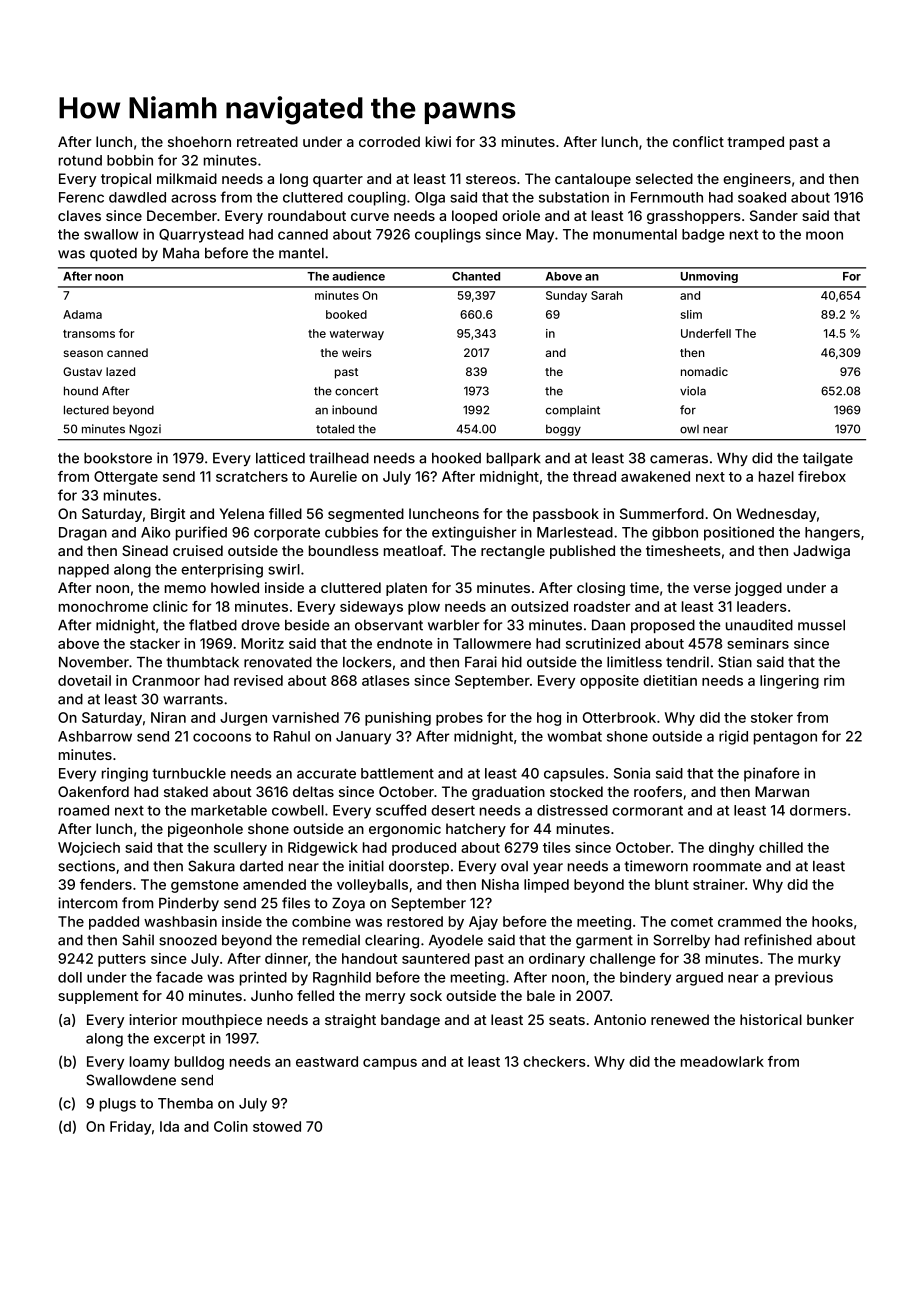 The height and width of the screenshot is (1308, 924). Describe the element at coordinates (298, 810) in the screenshot. I see `cowbell` at that location.
